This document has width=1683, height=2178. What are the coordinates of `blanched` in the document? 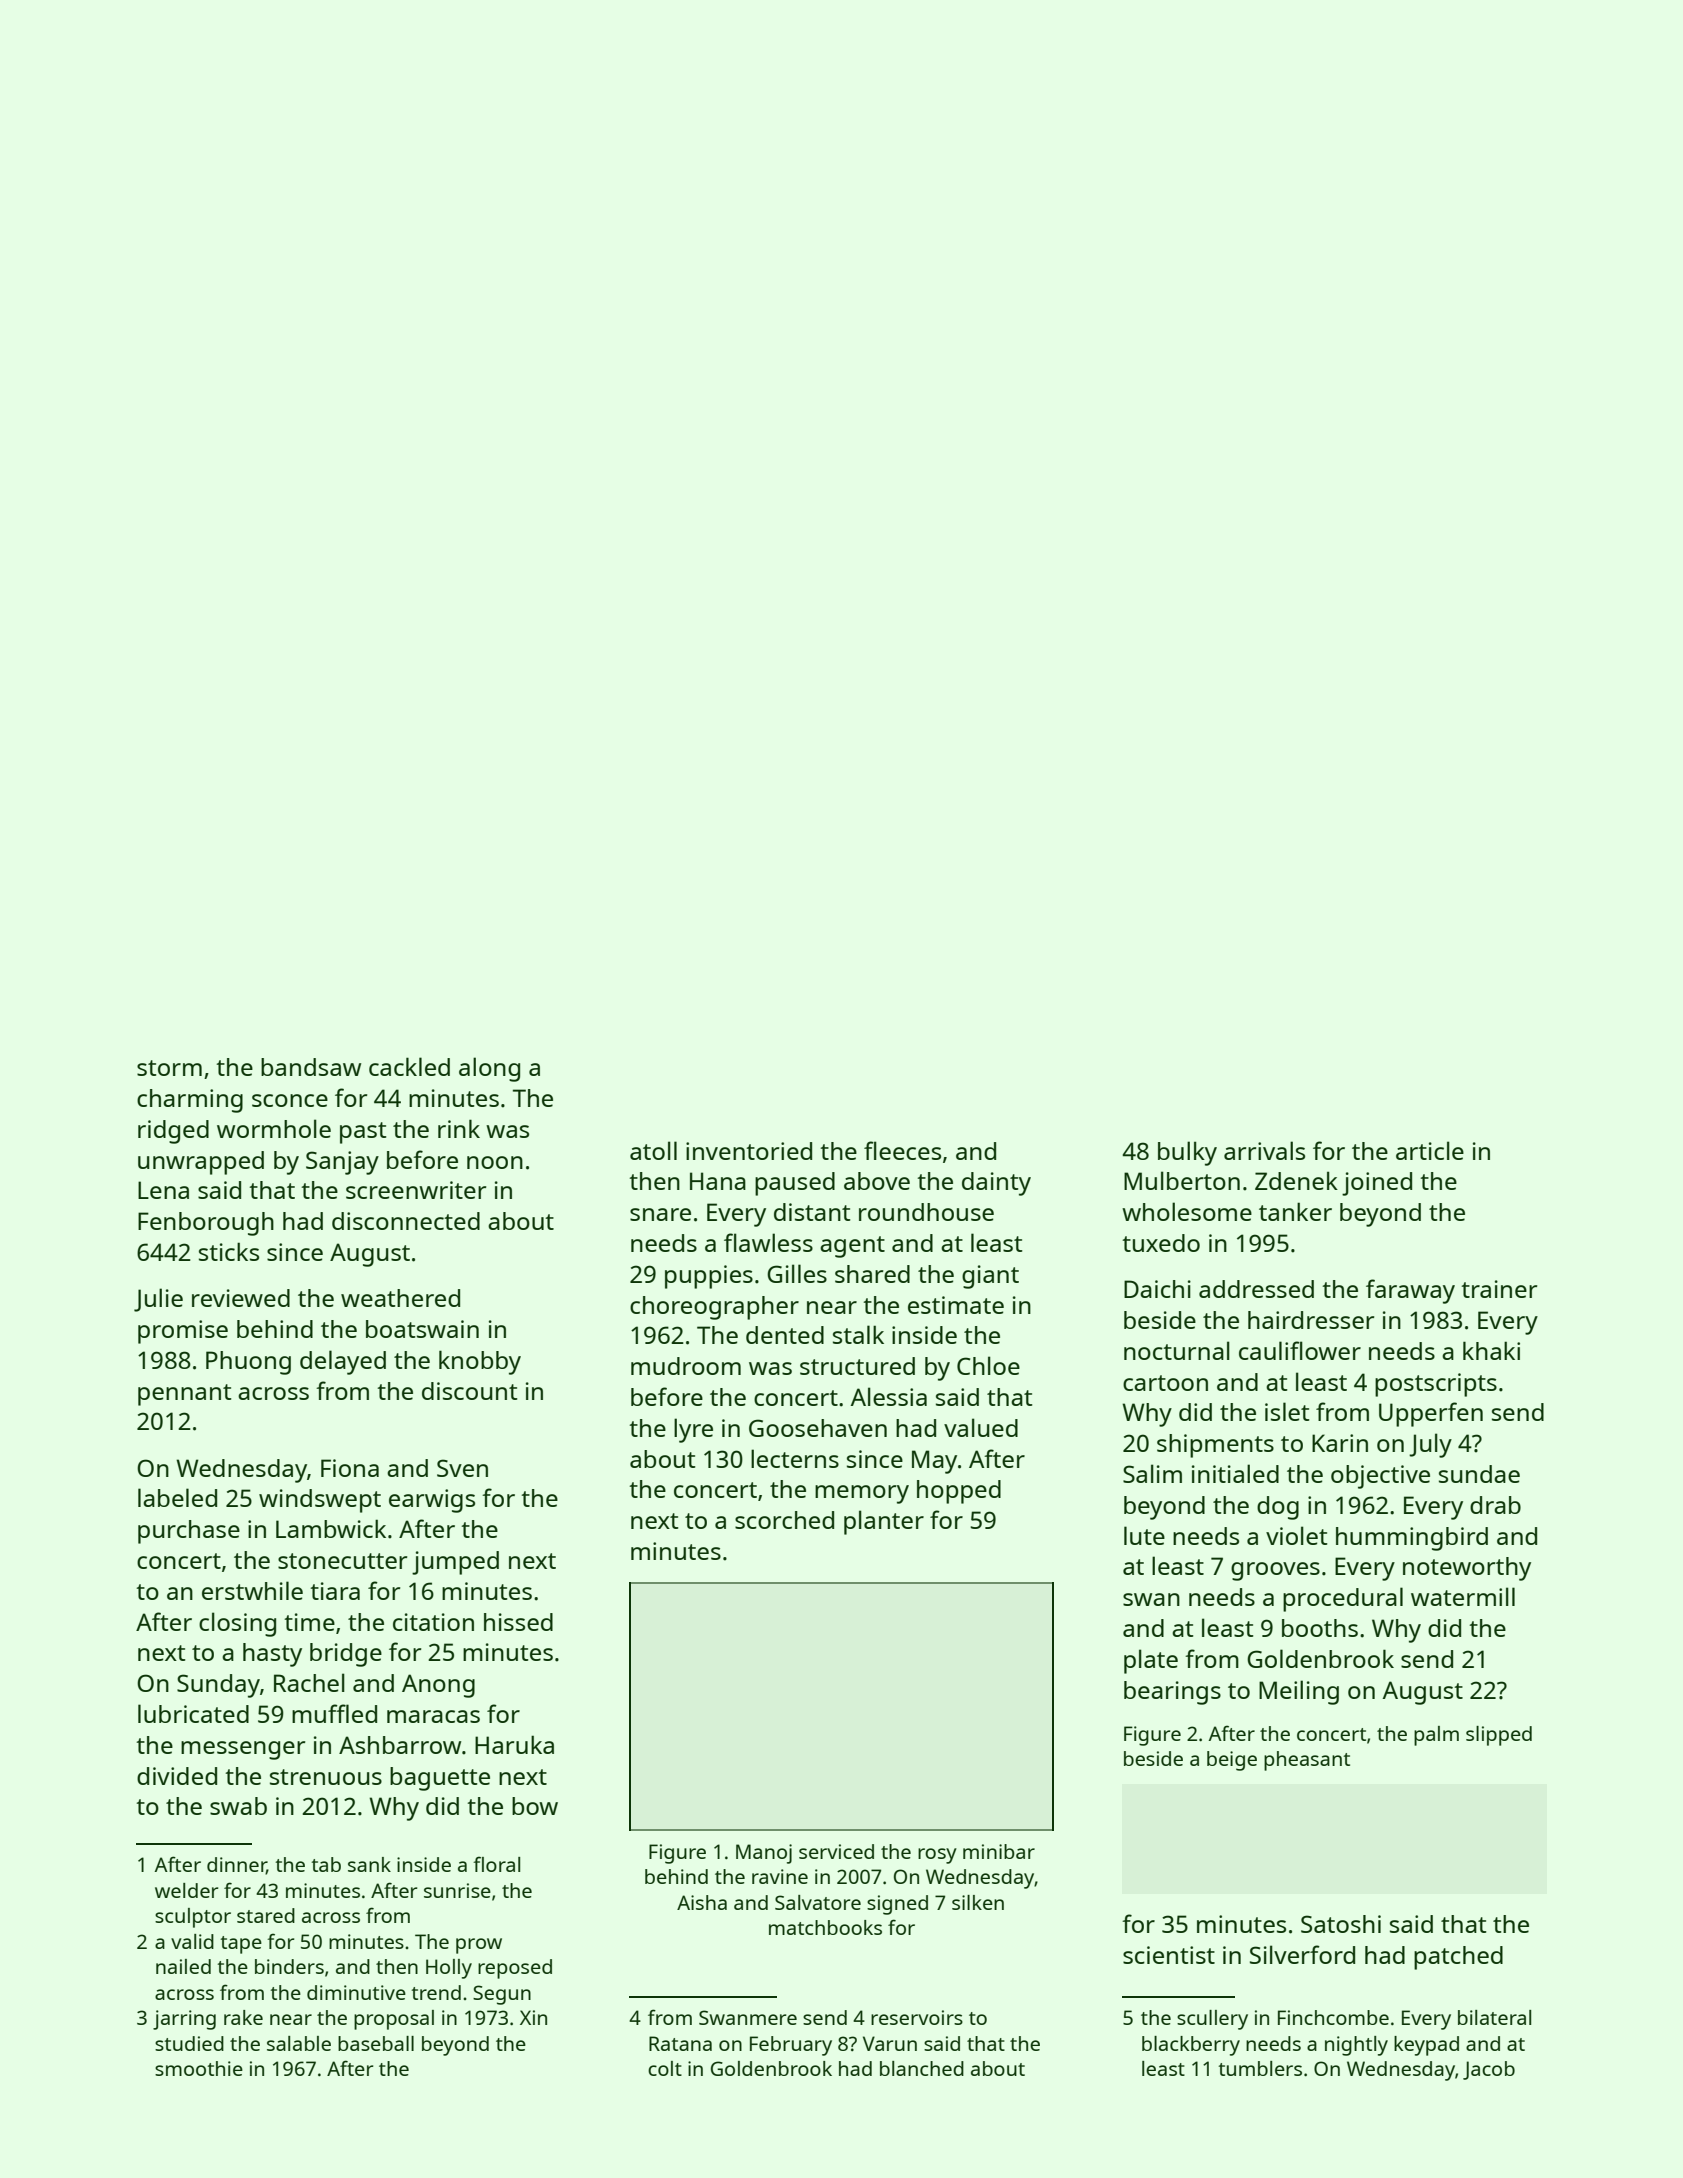 It's located at (922, 2068).
